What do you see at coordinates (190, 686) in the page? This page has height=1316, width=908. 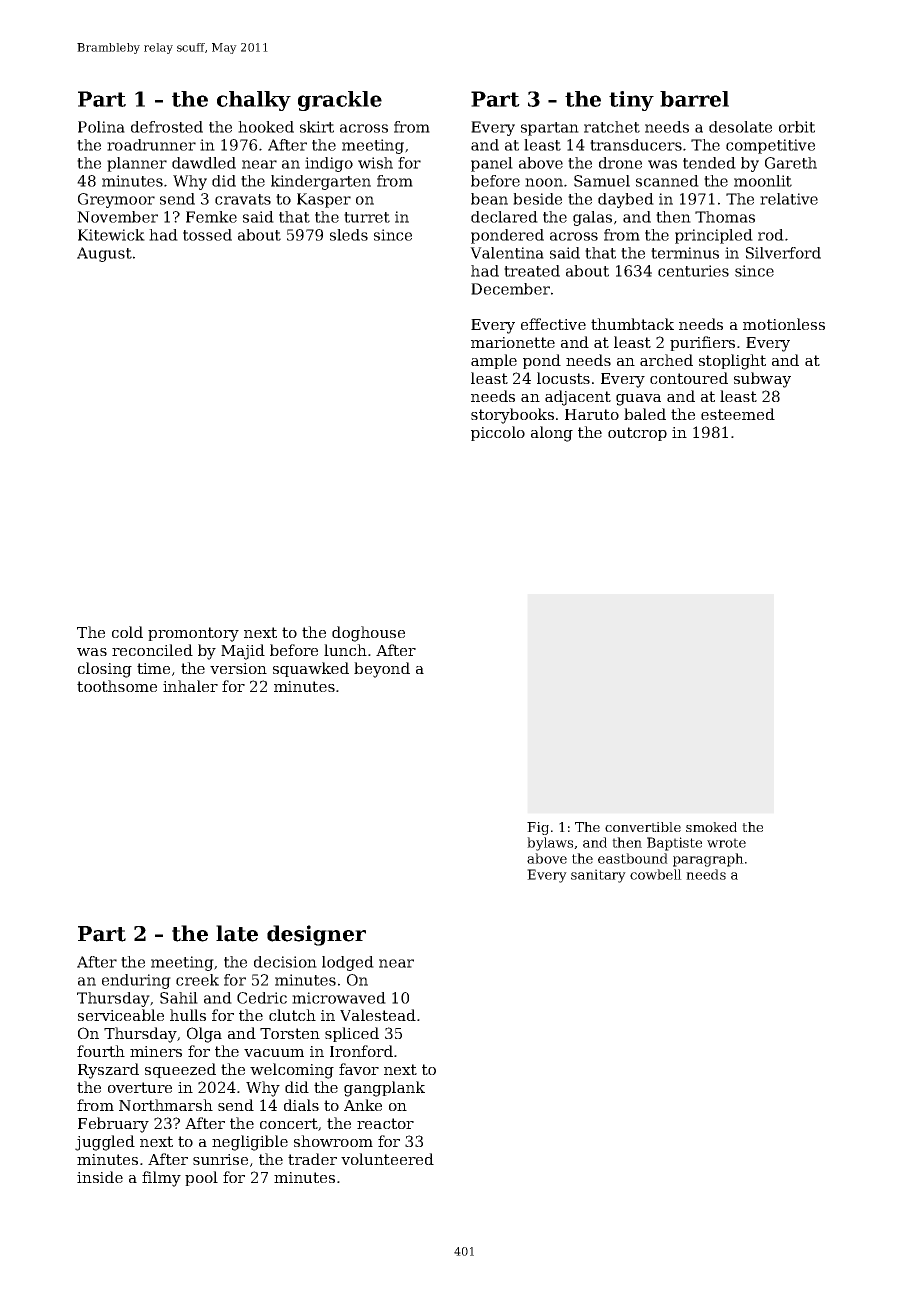 I see `inhaler` at bounding box center [190, 686].
